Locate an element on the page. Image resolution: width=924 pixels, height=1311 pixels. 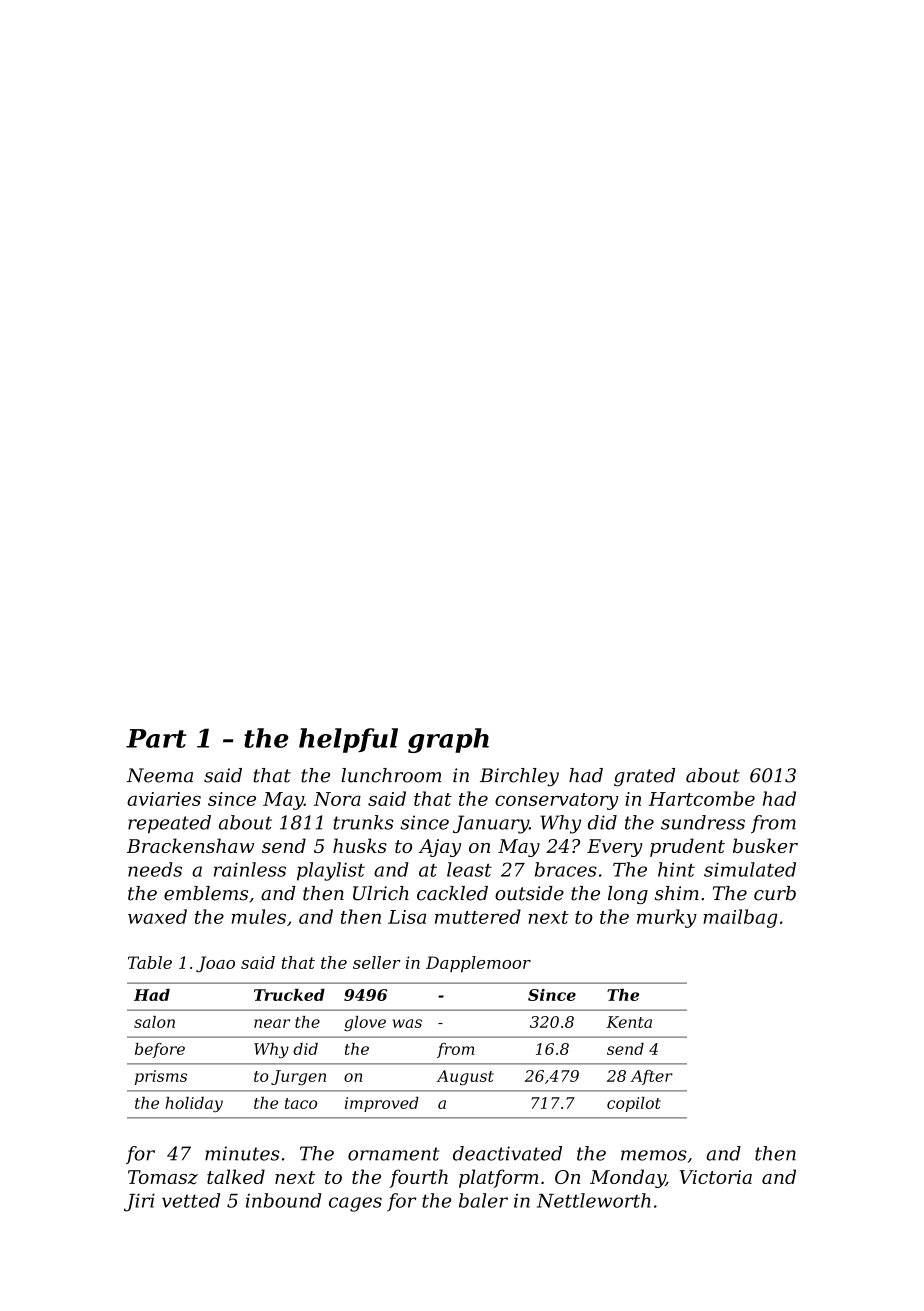
grated is located at coordinates (644, 777).
